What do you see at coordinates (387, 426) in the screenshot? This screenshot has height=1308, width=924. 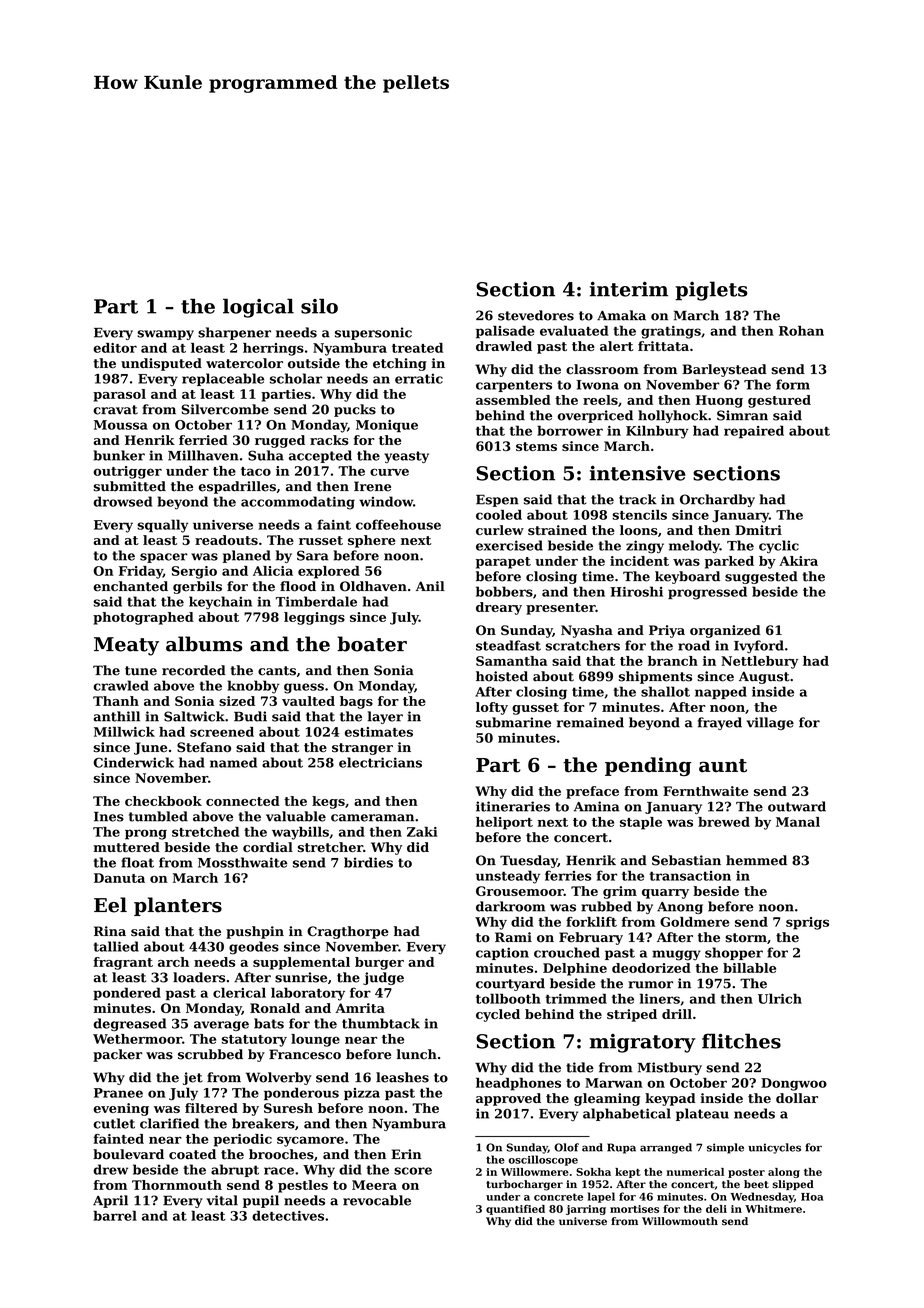 I see `Monique` at bounding box center [387, 426].
